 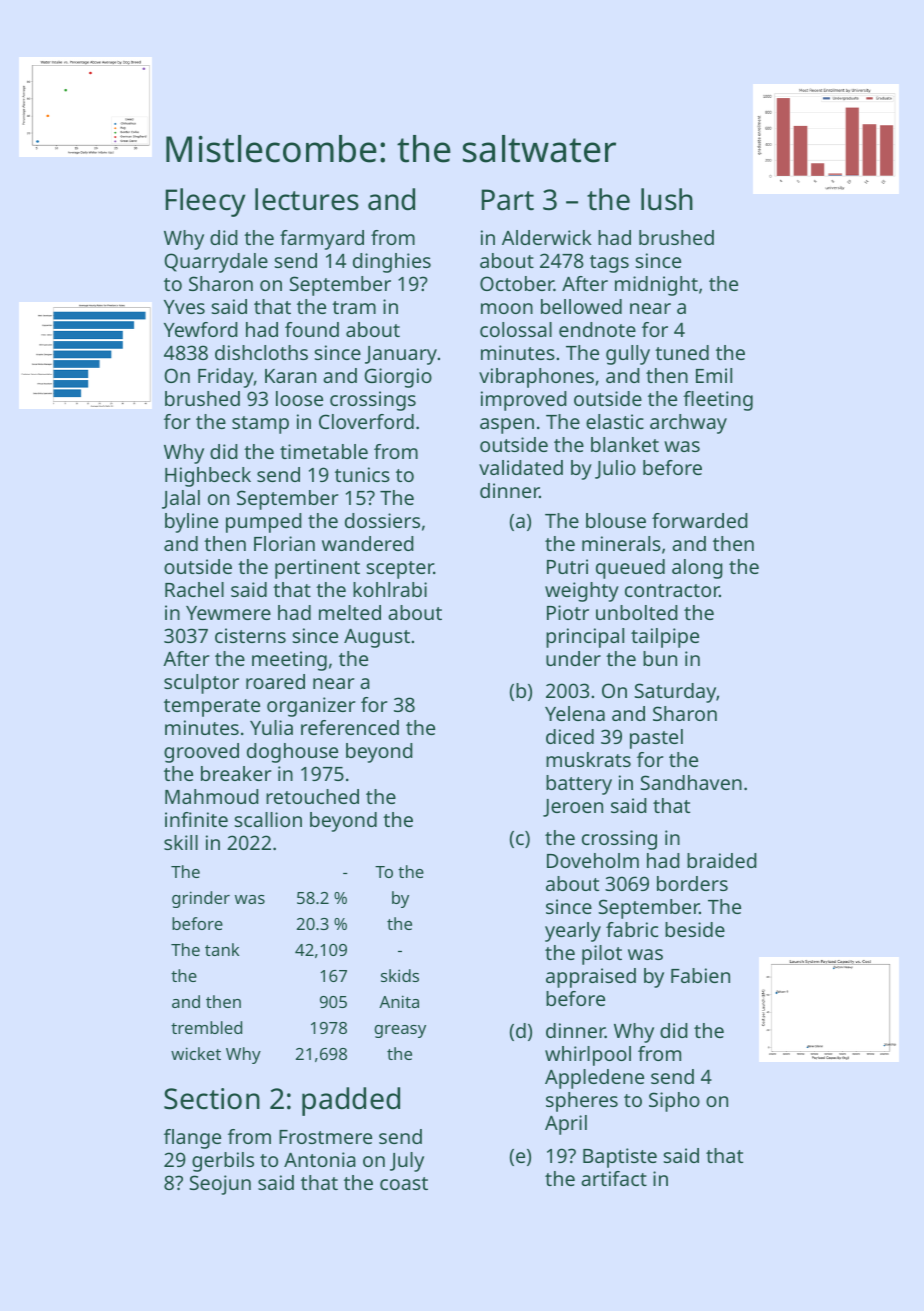 I want to click on Part, so click(x=508, y=200).
